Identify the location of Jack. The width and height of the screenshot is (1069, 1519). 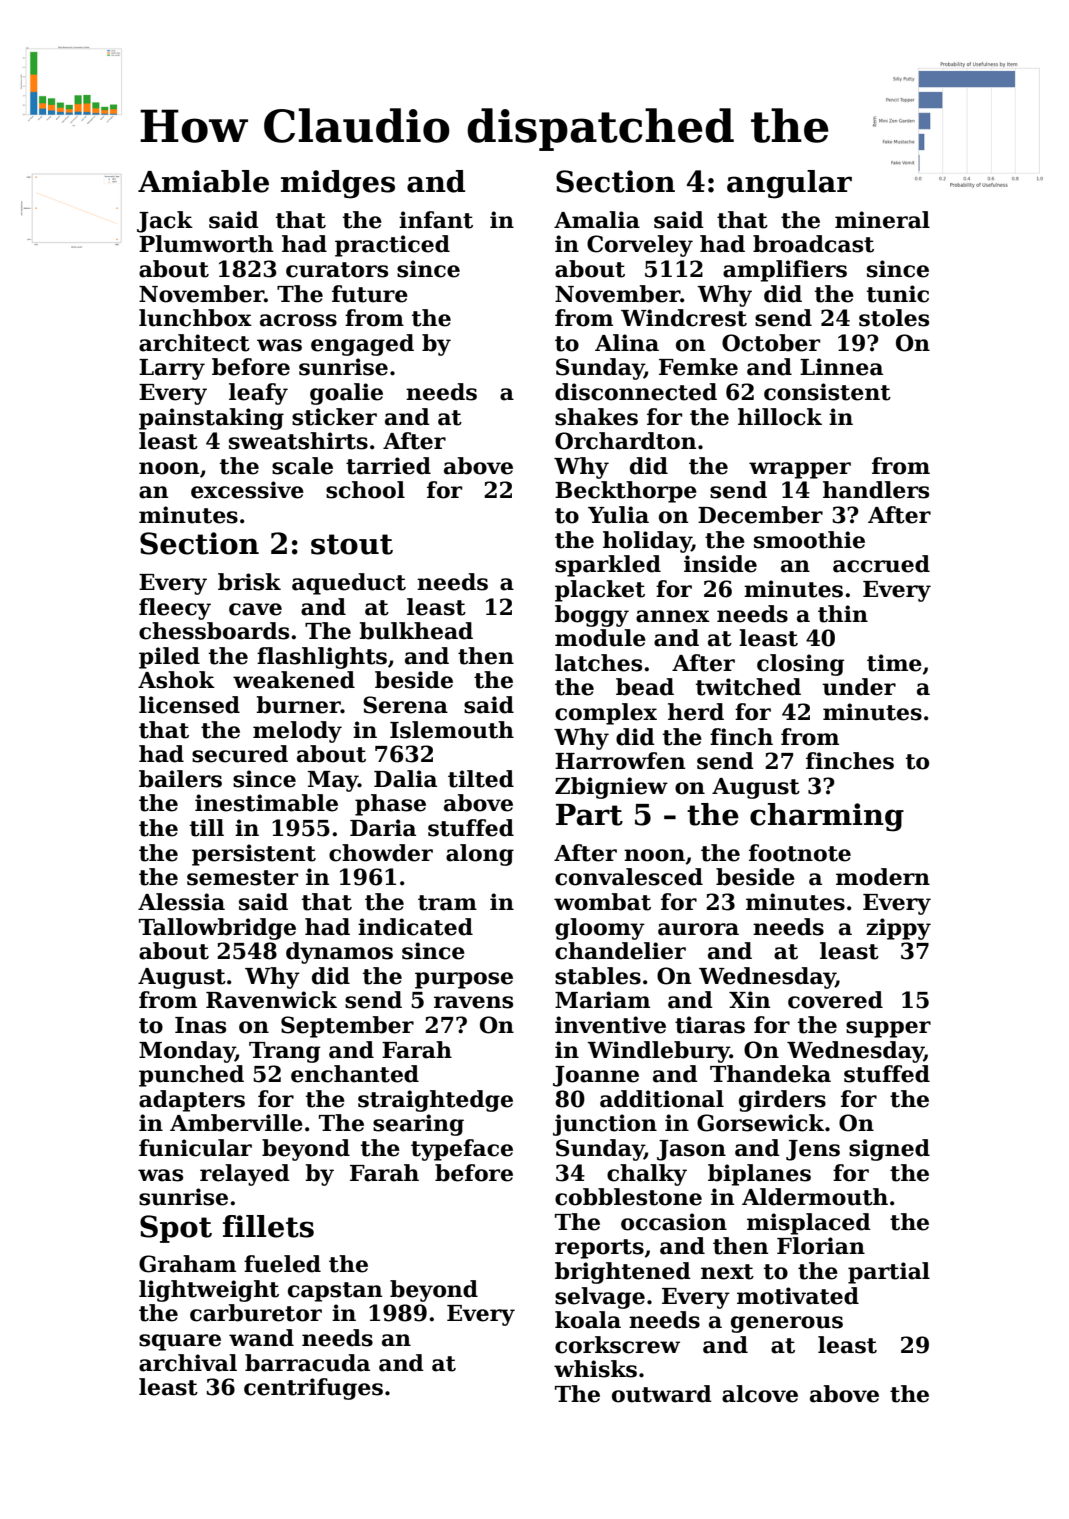
(165, 222).
